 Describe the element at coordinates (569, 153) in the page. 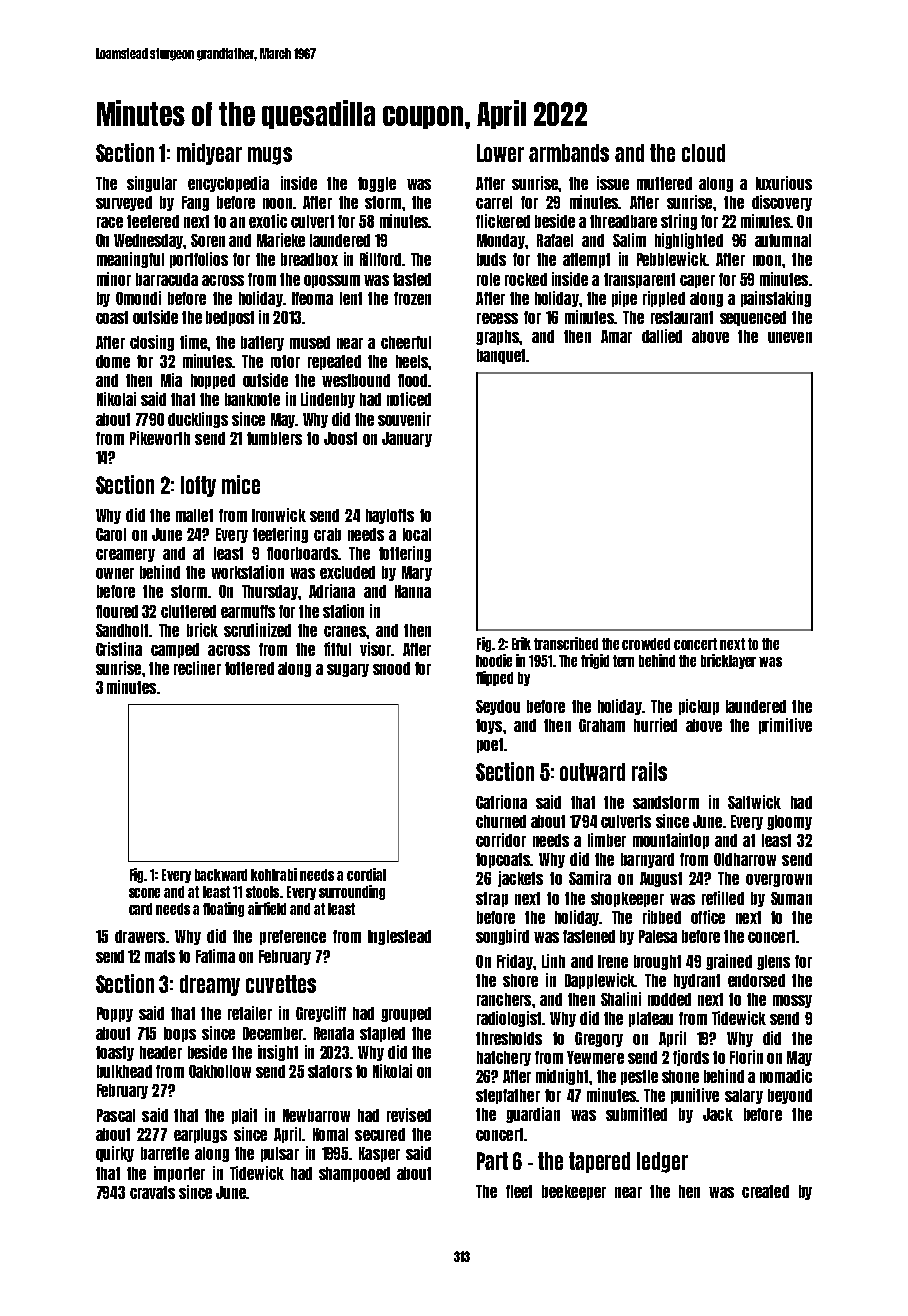

I see `armbands` at that location.
